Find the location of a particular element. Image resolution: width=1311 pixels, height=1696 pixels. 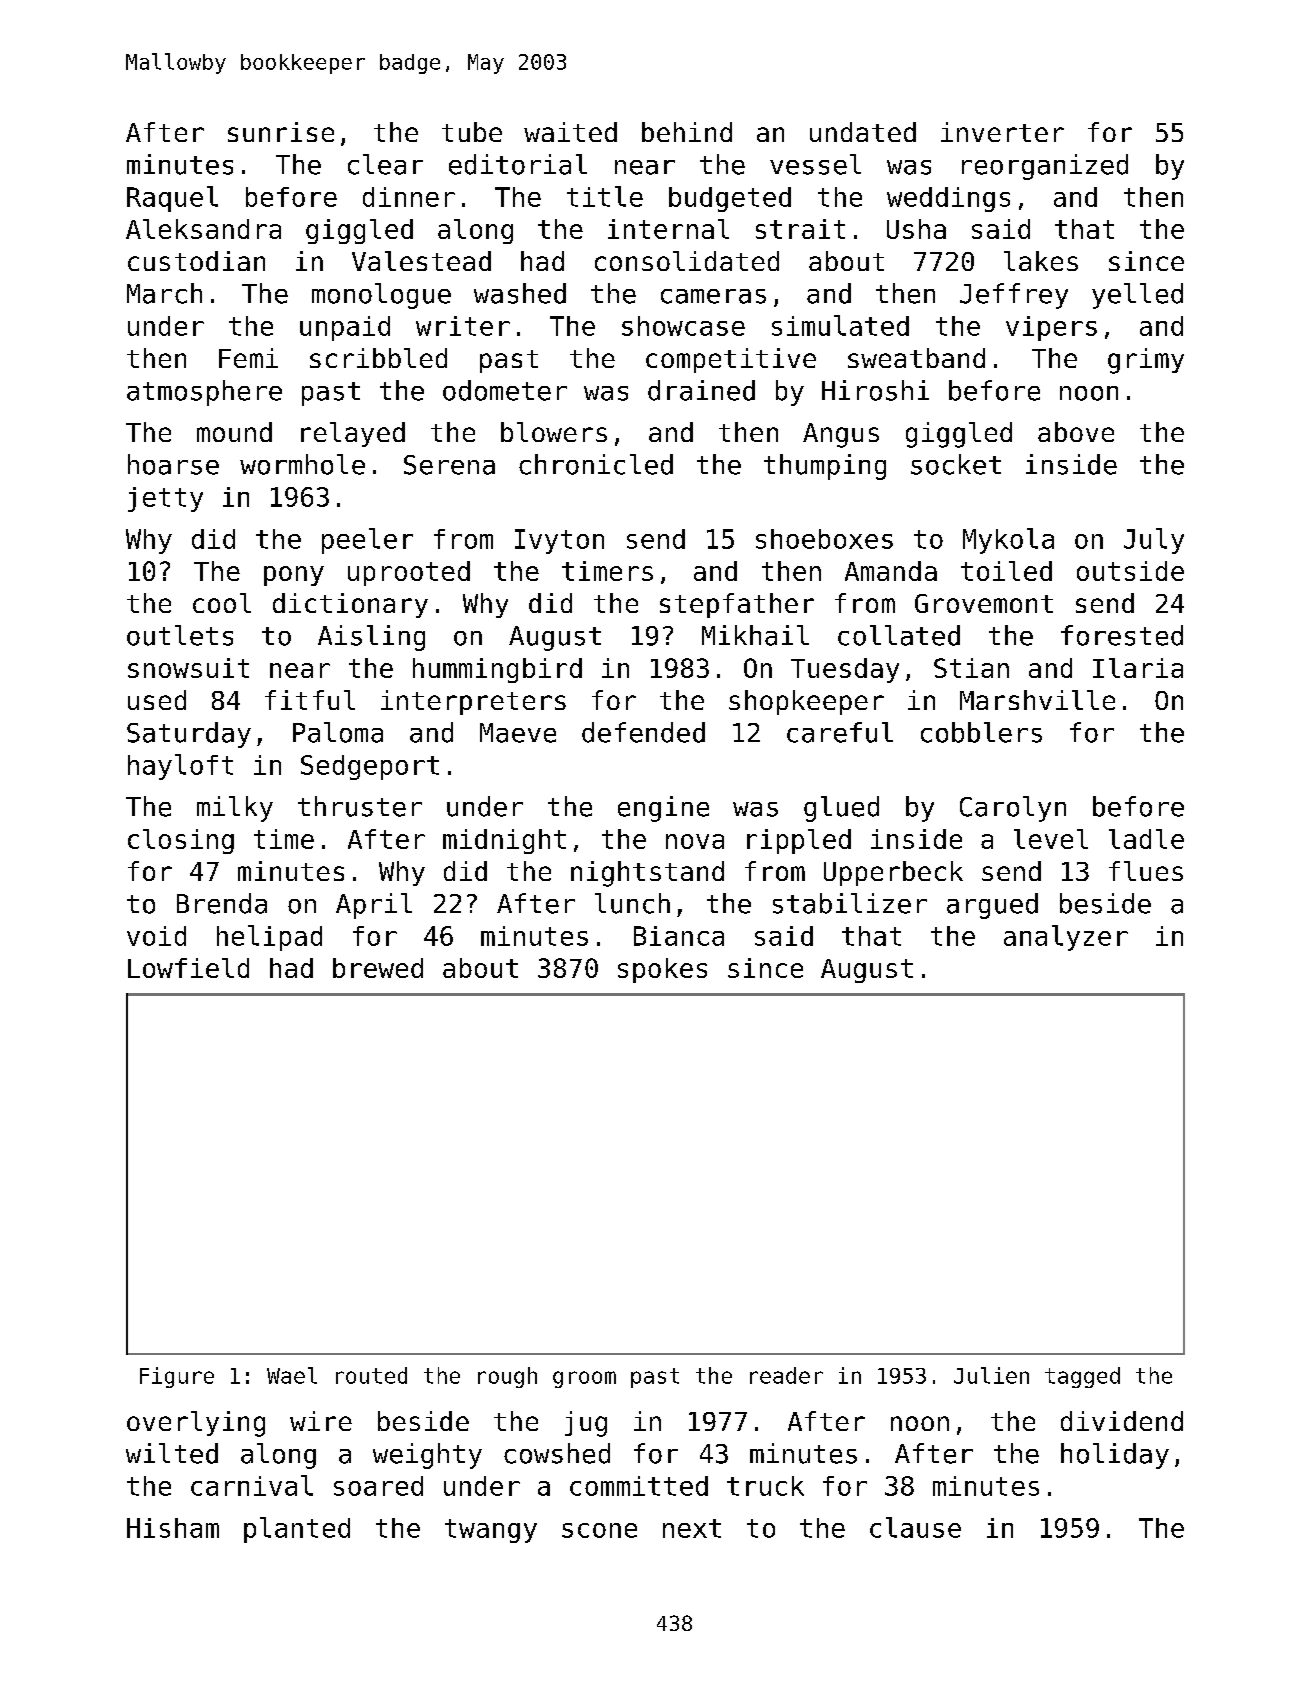

Julien is located at coordinates (991, 1375).
